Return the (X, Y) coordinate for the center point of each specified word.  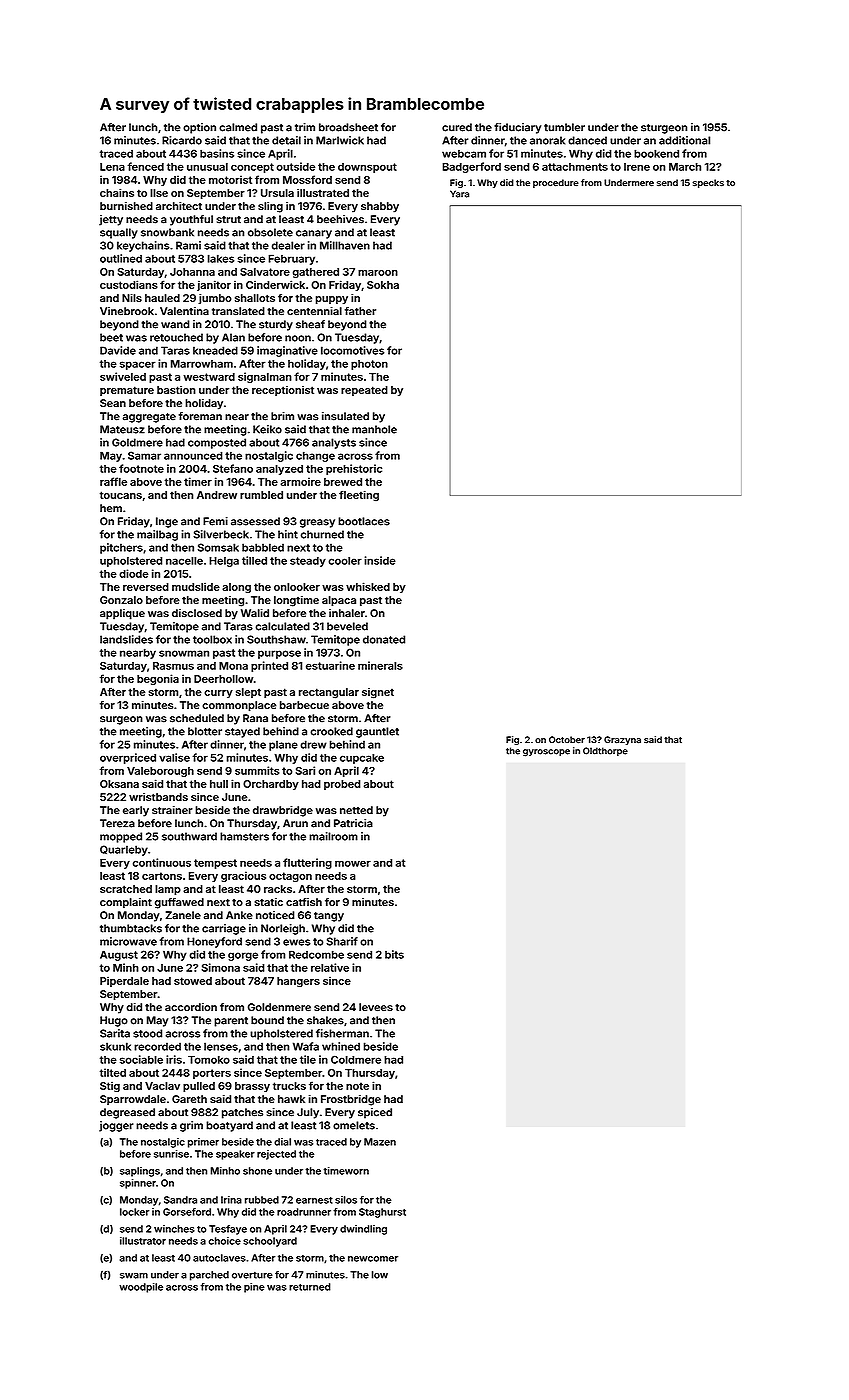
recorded (157, 1046)
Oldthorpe (605, 751)
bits (394, 954)
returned (310, 1287)
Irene (637, 167)
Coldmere (356, 1059)
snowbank (167, 232)
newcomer (373, 1259)
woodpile (141, 1288)
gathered (316, 273)
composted (217, 443)
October (567, 740)
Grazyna (622, 740)
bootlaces (364, 521)
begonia (158, 679)
